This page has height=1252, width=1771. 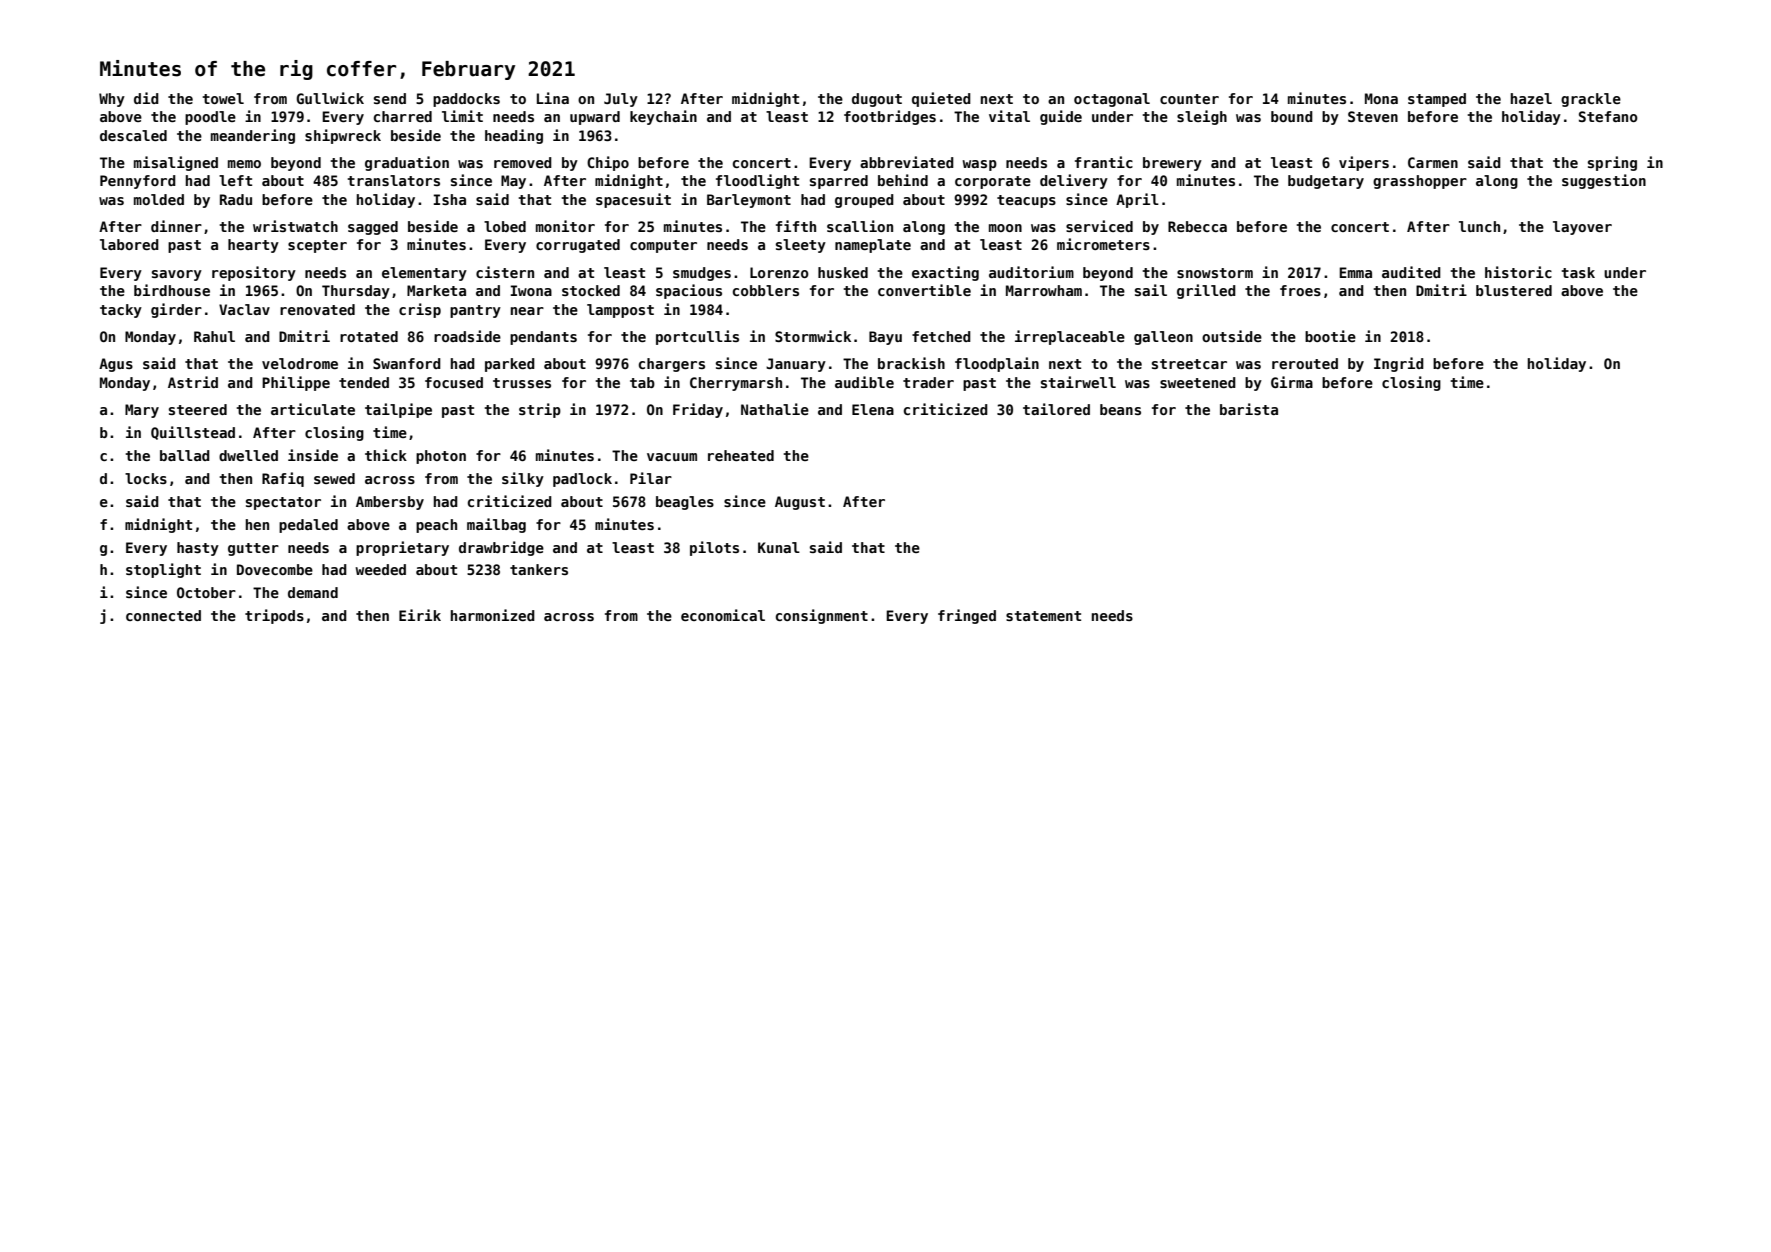 What do you see at coordinates (1197, 226) in the page?
I see `Rebecca` at bounding box center [1197, 226].
